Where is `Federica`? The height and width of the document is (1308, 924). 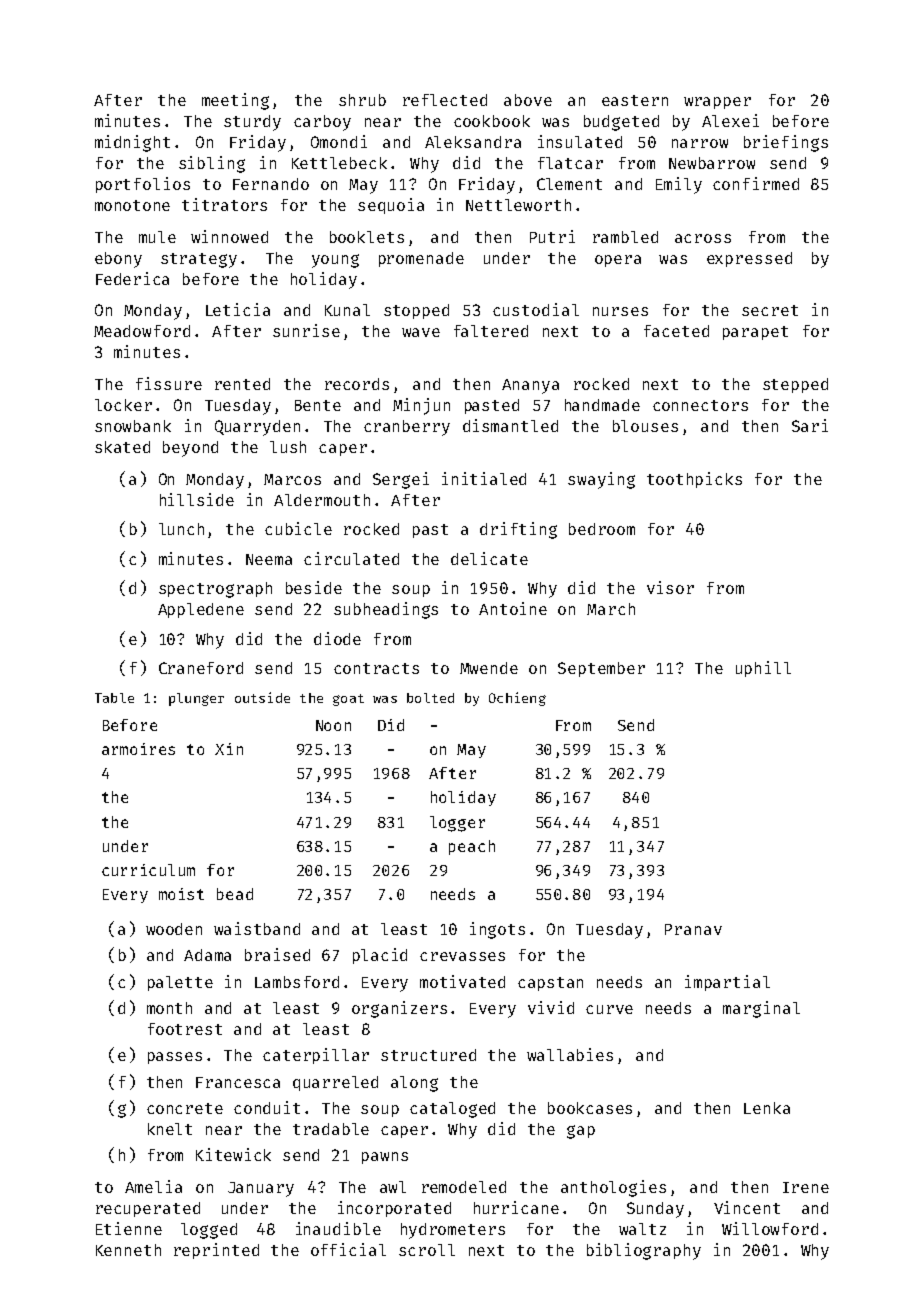
Federica is located at coordinates (132, 278).
